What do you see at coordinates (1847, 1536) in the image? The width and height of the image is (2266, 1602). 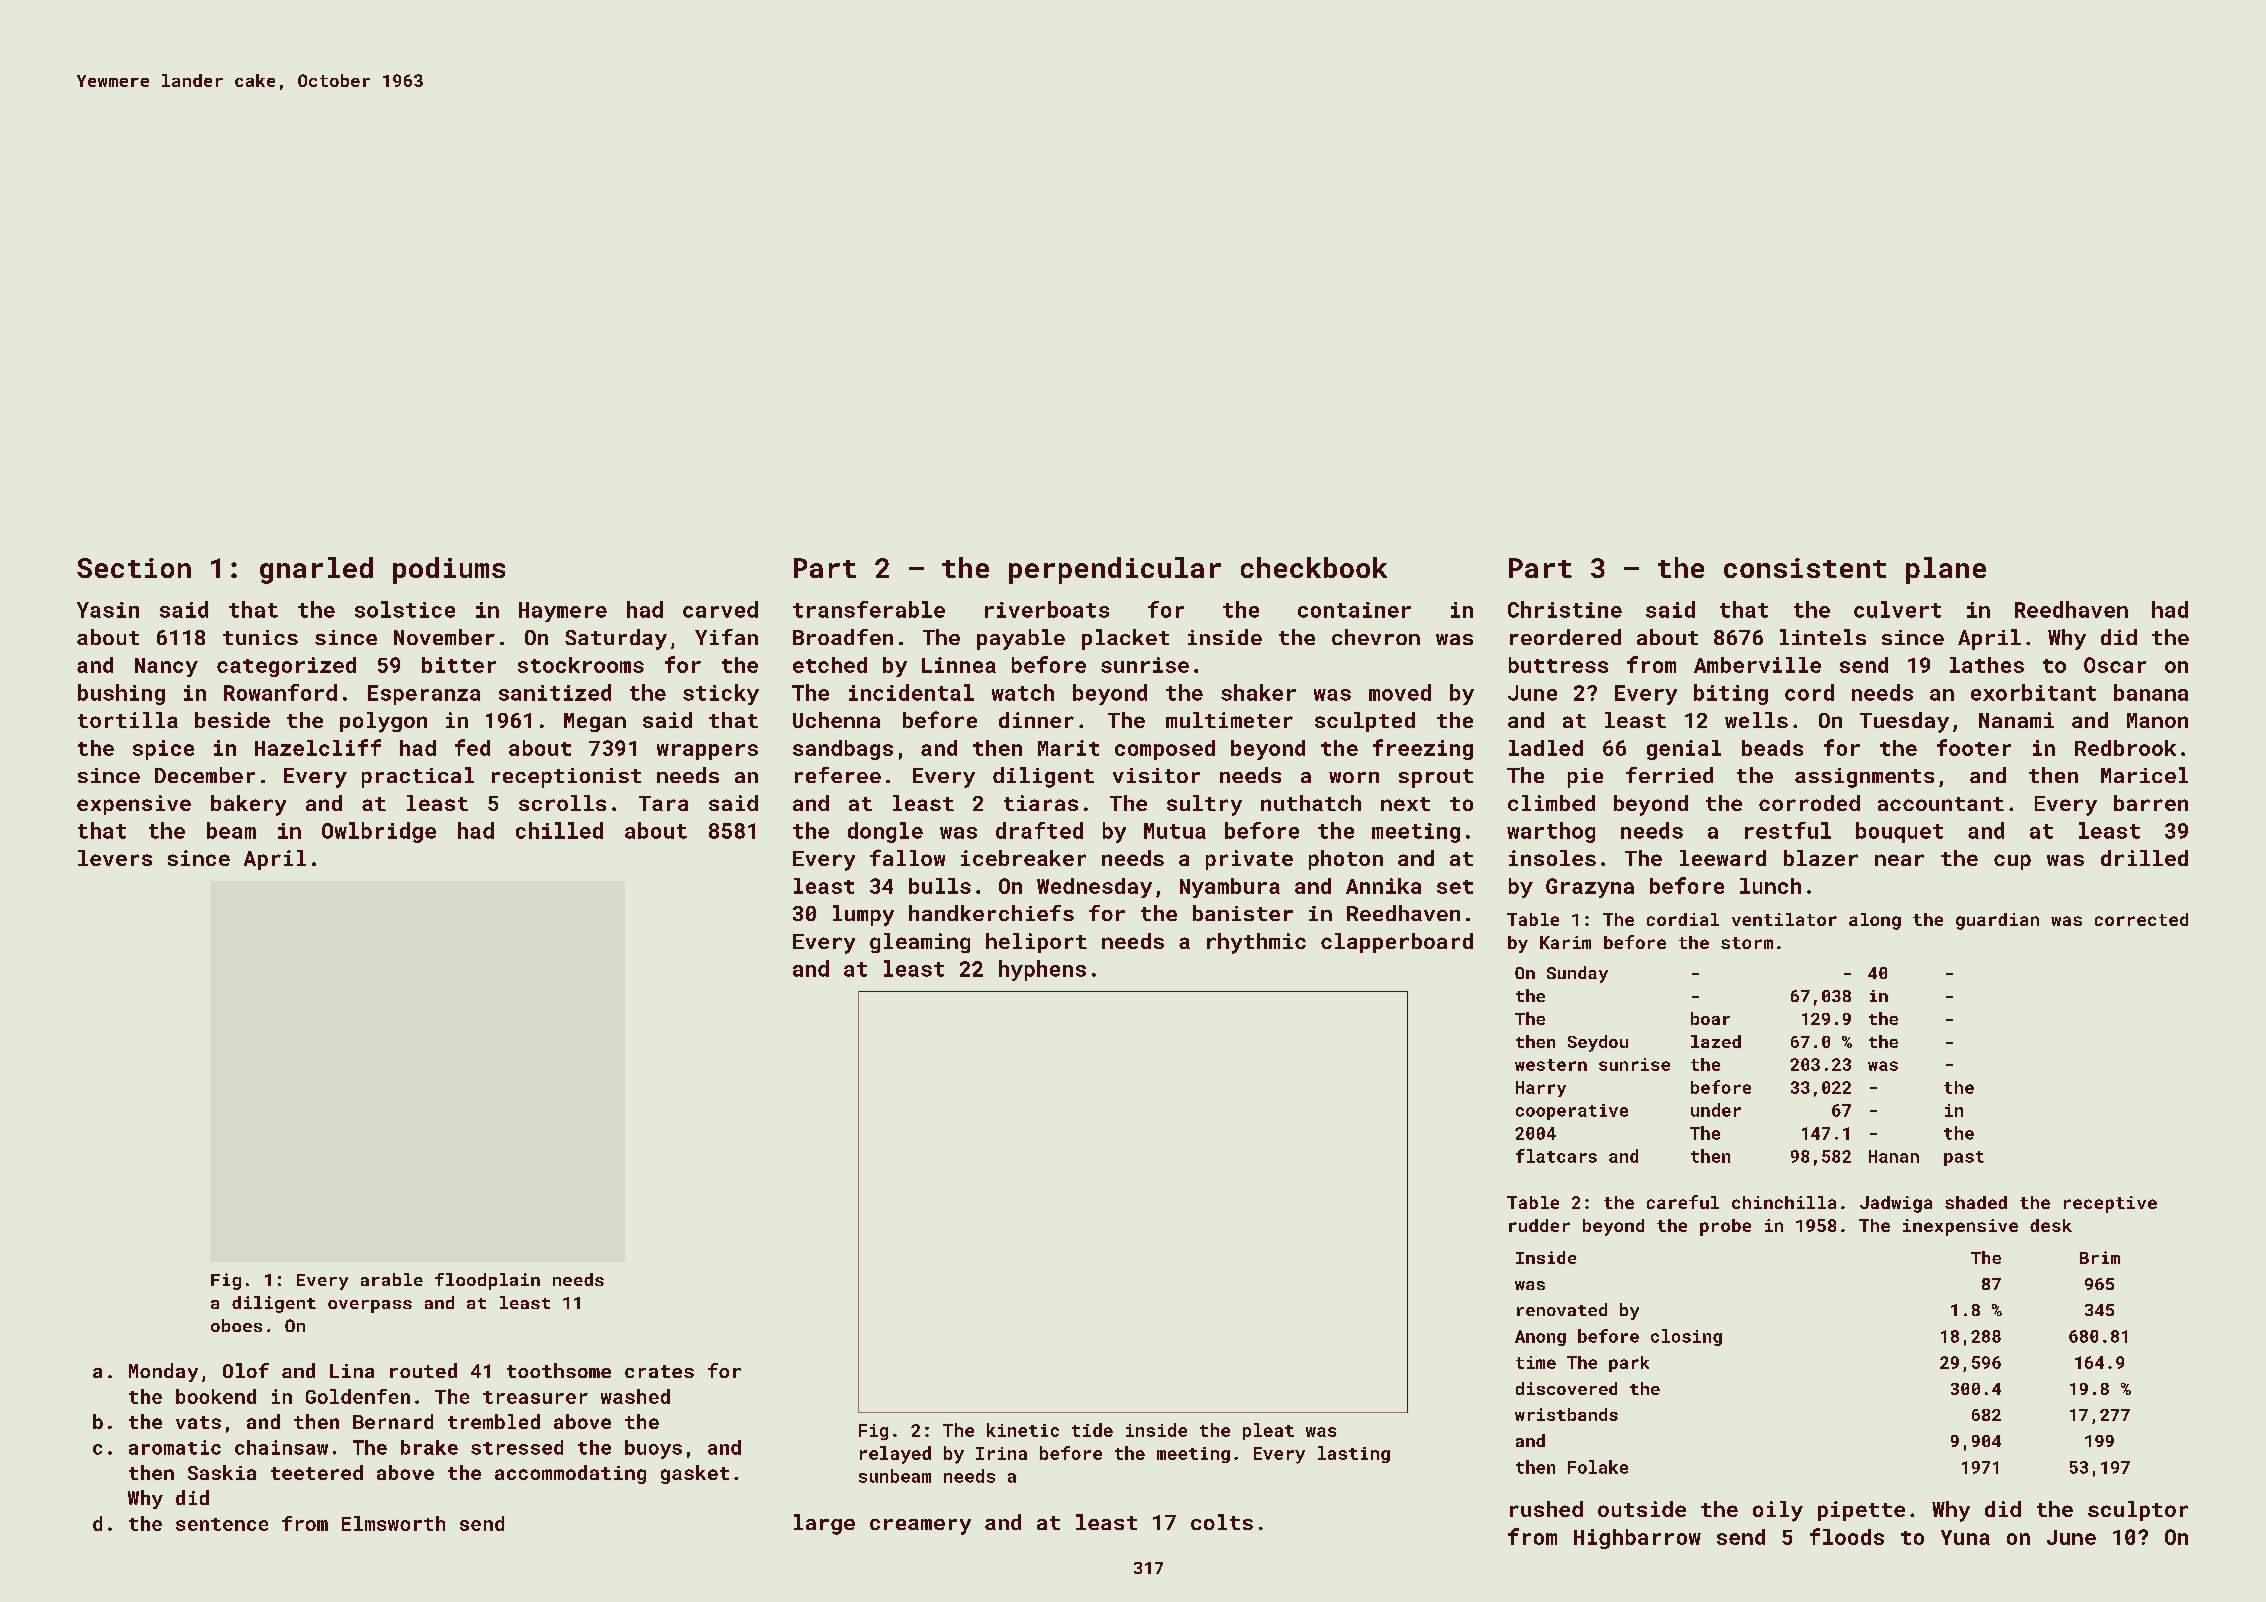 I see `floods` at bounding box center [1847, 1536].
